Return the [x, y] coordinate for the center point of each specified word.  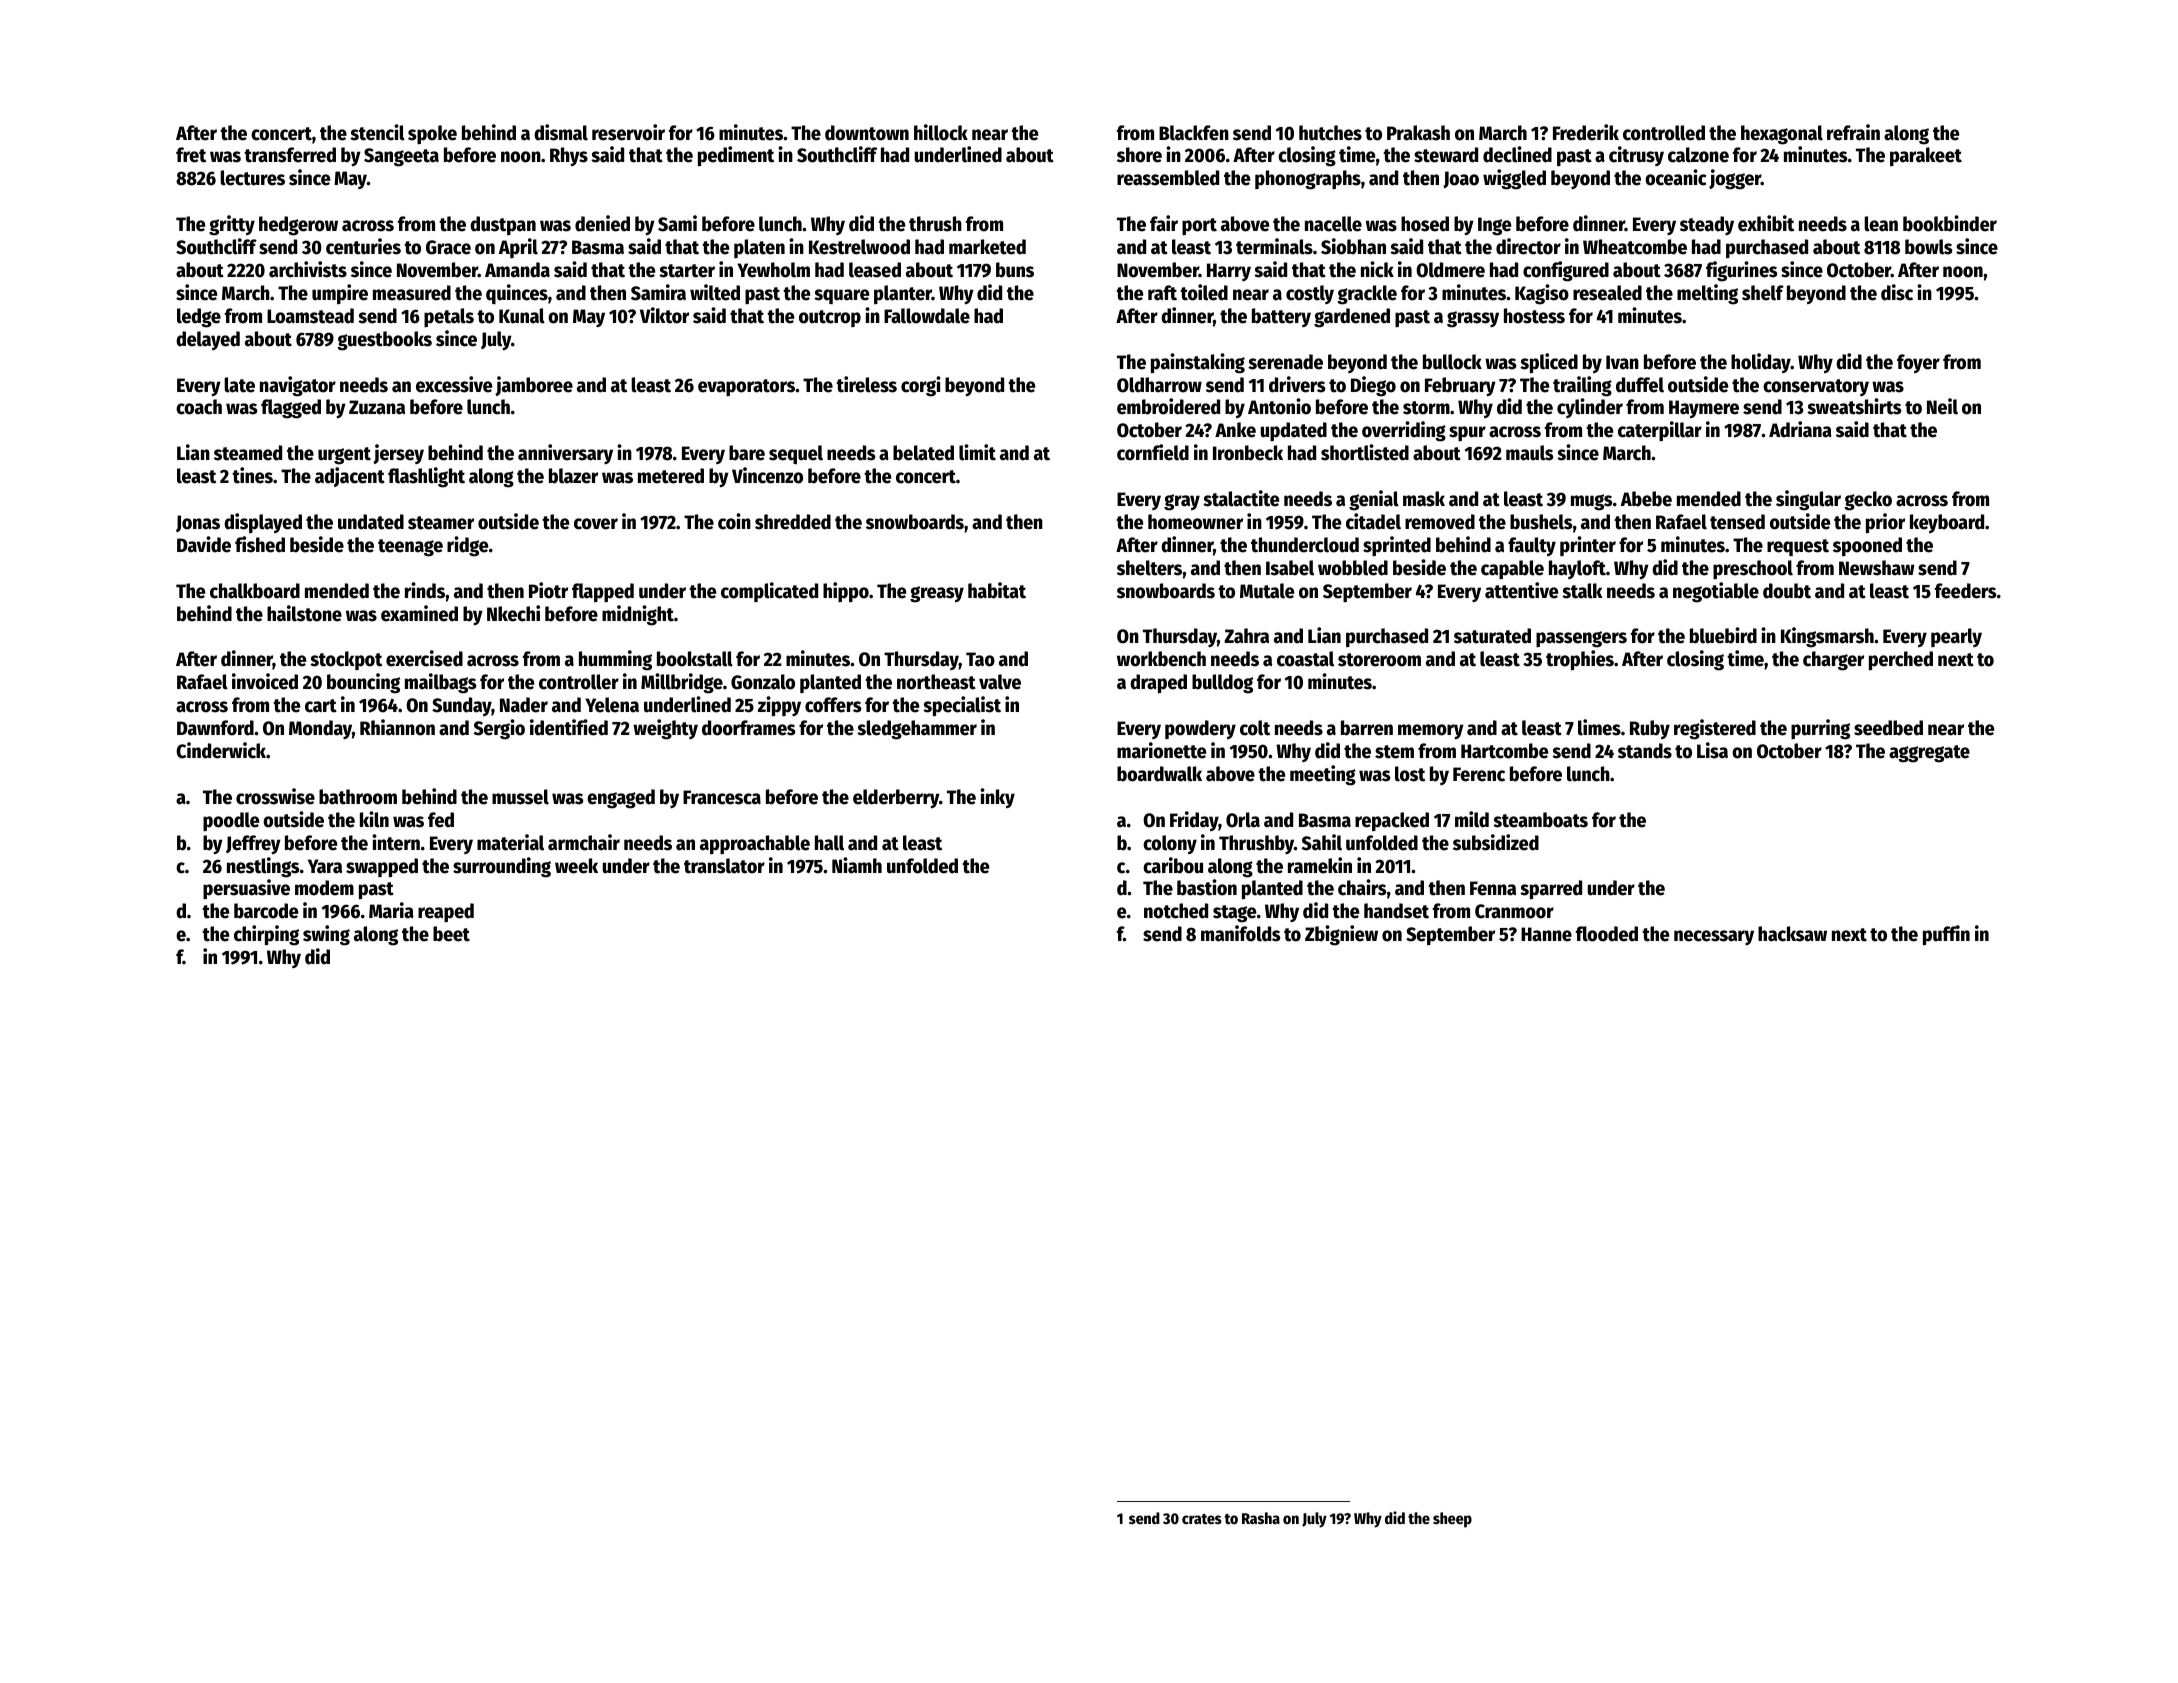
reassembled [1168, 178]
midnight [638, 615]
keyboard [1947, 523]
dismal [561, 132]
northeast [936, 682]
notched [1176, 911]
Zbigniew [1341, 935]
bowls [1928, 247]
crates [1202, 1519]
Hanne [1546, 934]
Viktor [664, 315]
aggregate [1929, 754]
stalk [1582, 591]
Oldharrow [1159, 385]
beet [451, 934]
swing [326, 935]
